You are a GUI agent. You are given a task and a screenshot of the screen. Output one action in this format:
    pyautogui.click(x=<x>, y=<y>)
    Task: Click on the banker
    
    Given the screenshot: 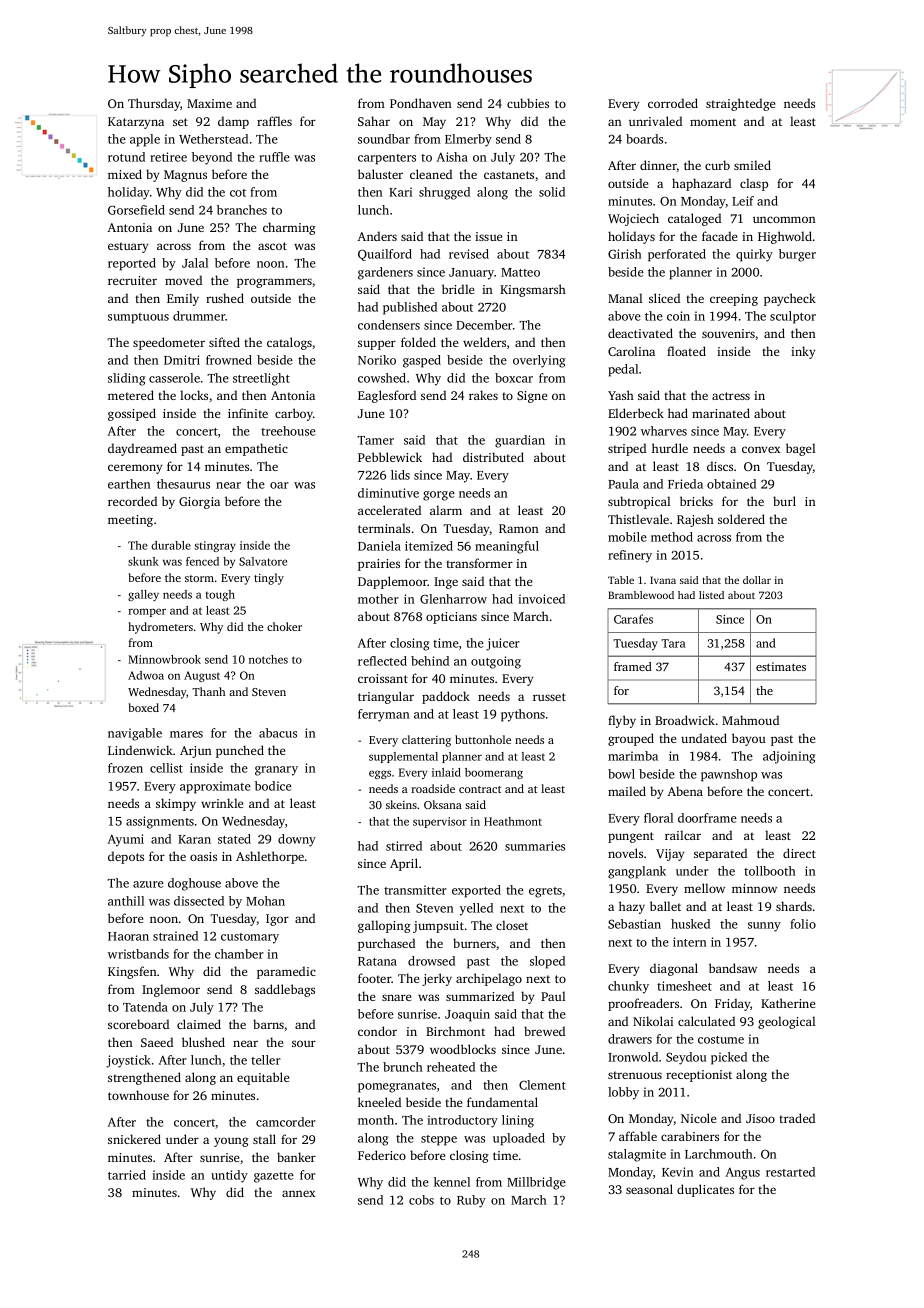 What is the action you would take?
    pyautogui.click(x=296, y=1157)
